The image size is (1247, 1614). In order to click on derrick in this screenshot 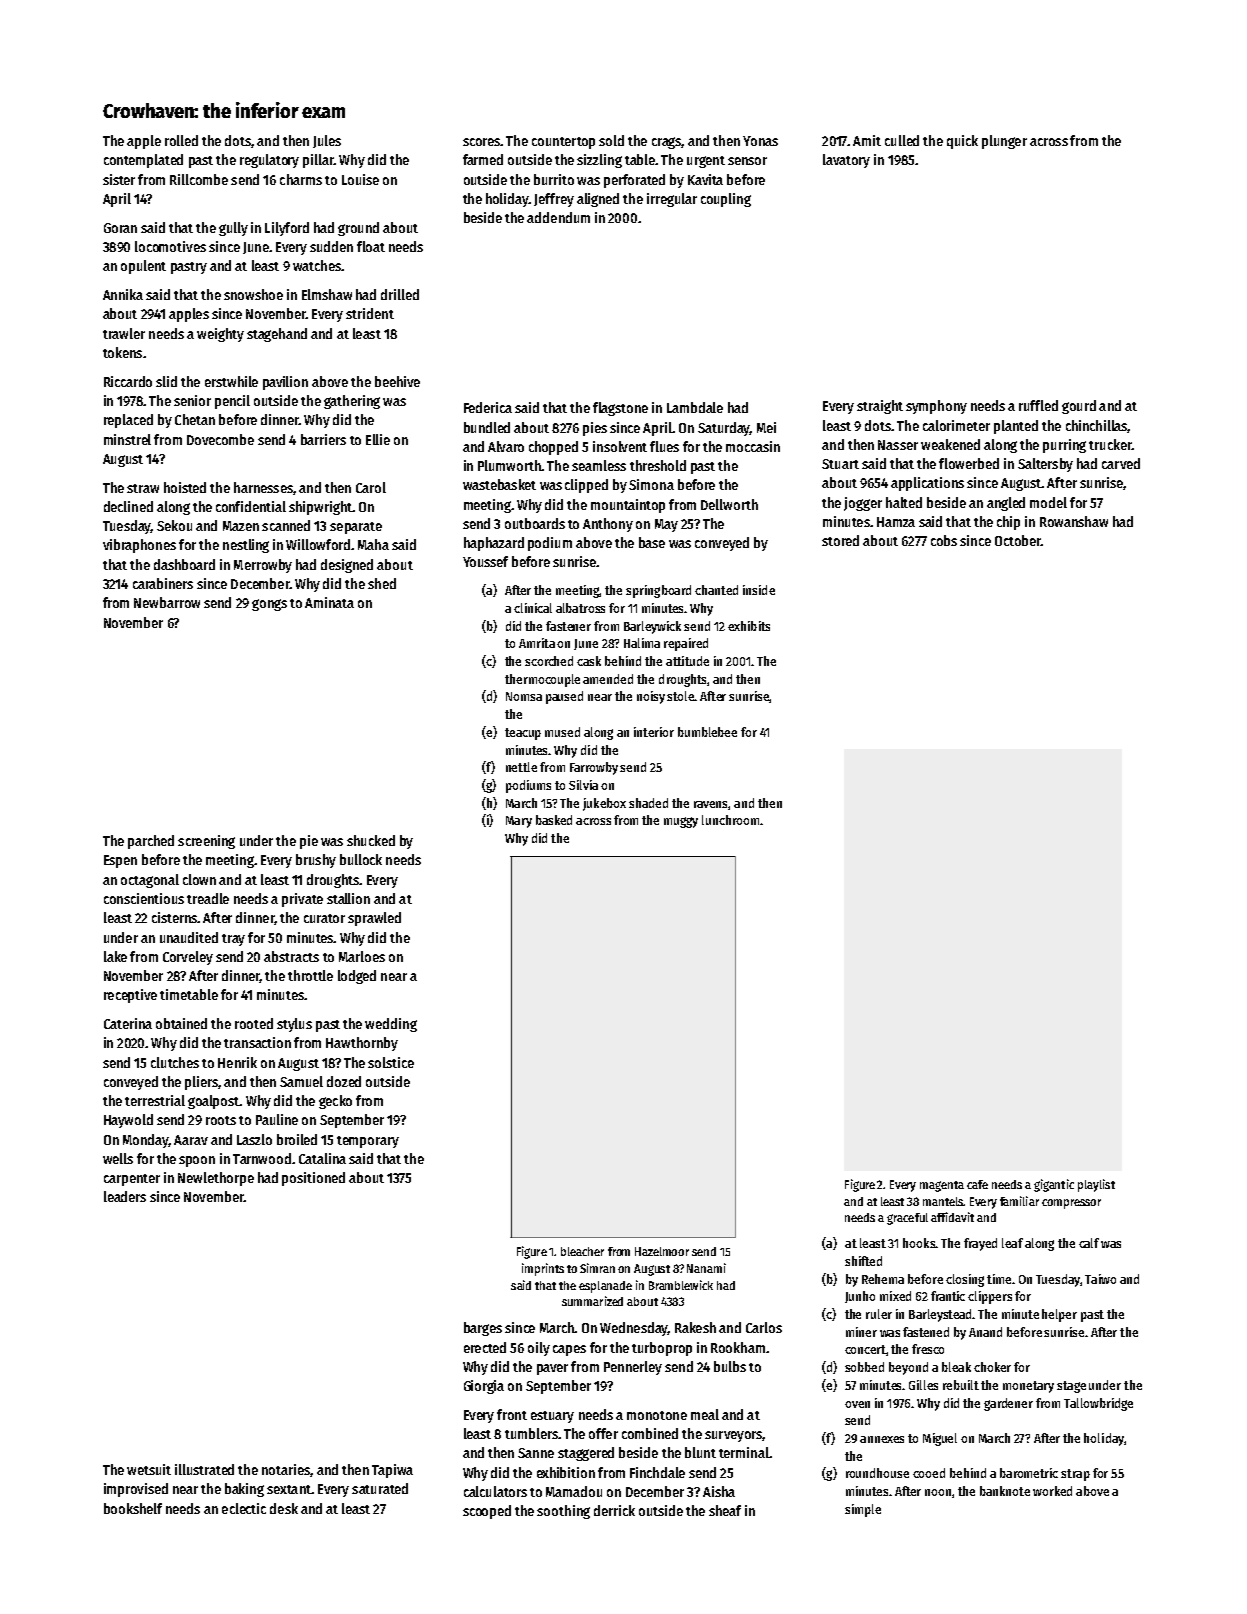, I will do `click(614, 1510)`.
